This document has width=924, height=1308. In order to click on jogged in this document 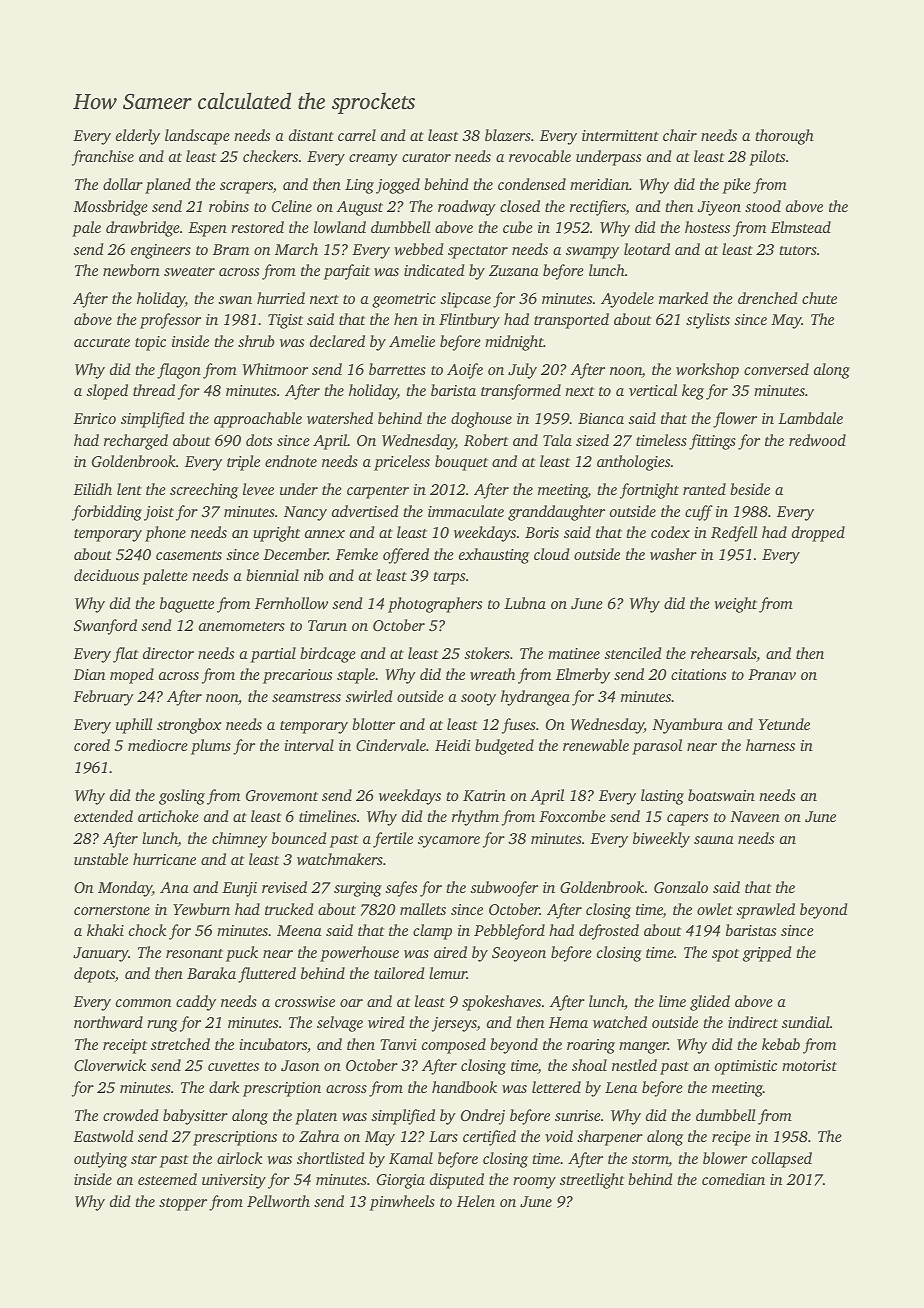, I will do `click(398, 186)`.
